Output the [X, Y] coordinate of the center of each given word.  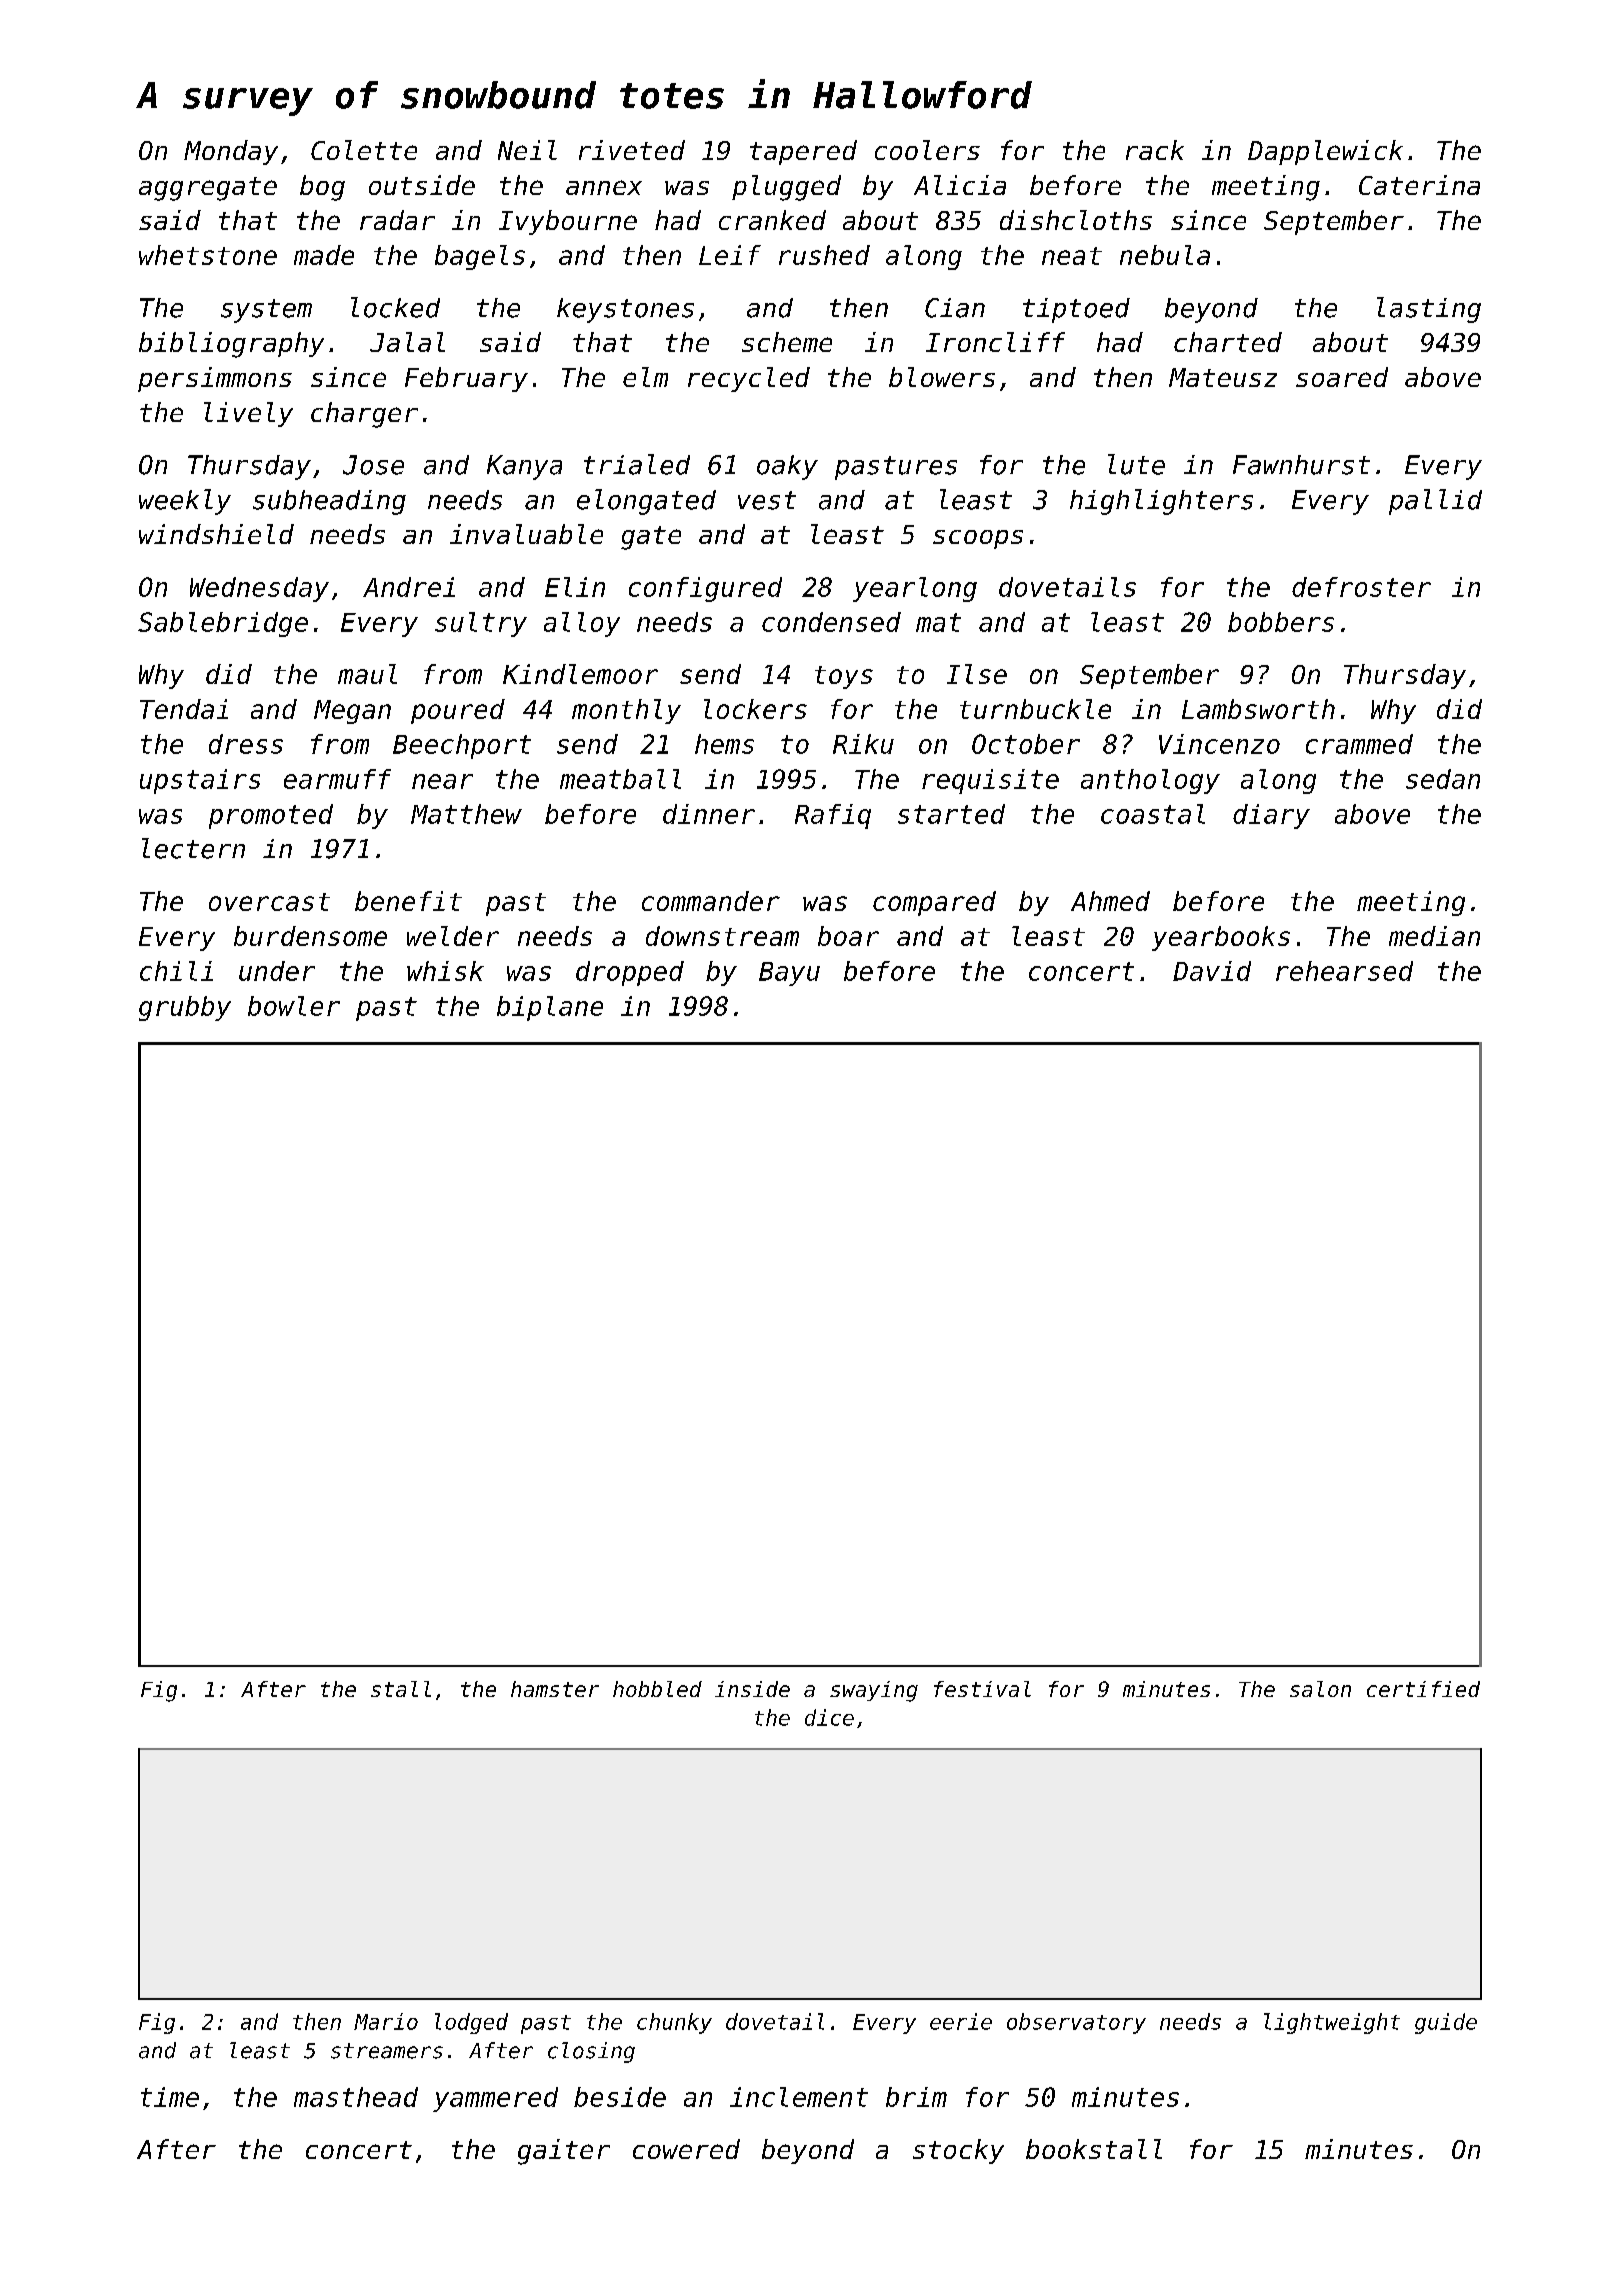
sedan [1443, 779]
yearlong [915, 589]
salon [1320, 1689]
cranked [772, 220]
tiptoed [1076, 310]
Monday [231, 152]
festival [982, 1689]
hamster [555, 1689]
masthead [356, 2097]
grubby [185, 1008]
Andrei [409, 587]
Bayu [789, 974]
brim [916, 2097]
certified [1423, 1689]
